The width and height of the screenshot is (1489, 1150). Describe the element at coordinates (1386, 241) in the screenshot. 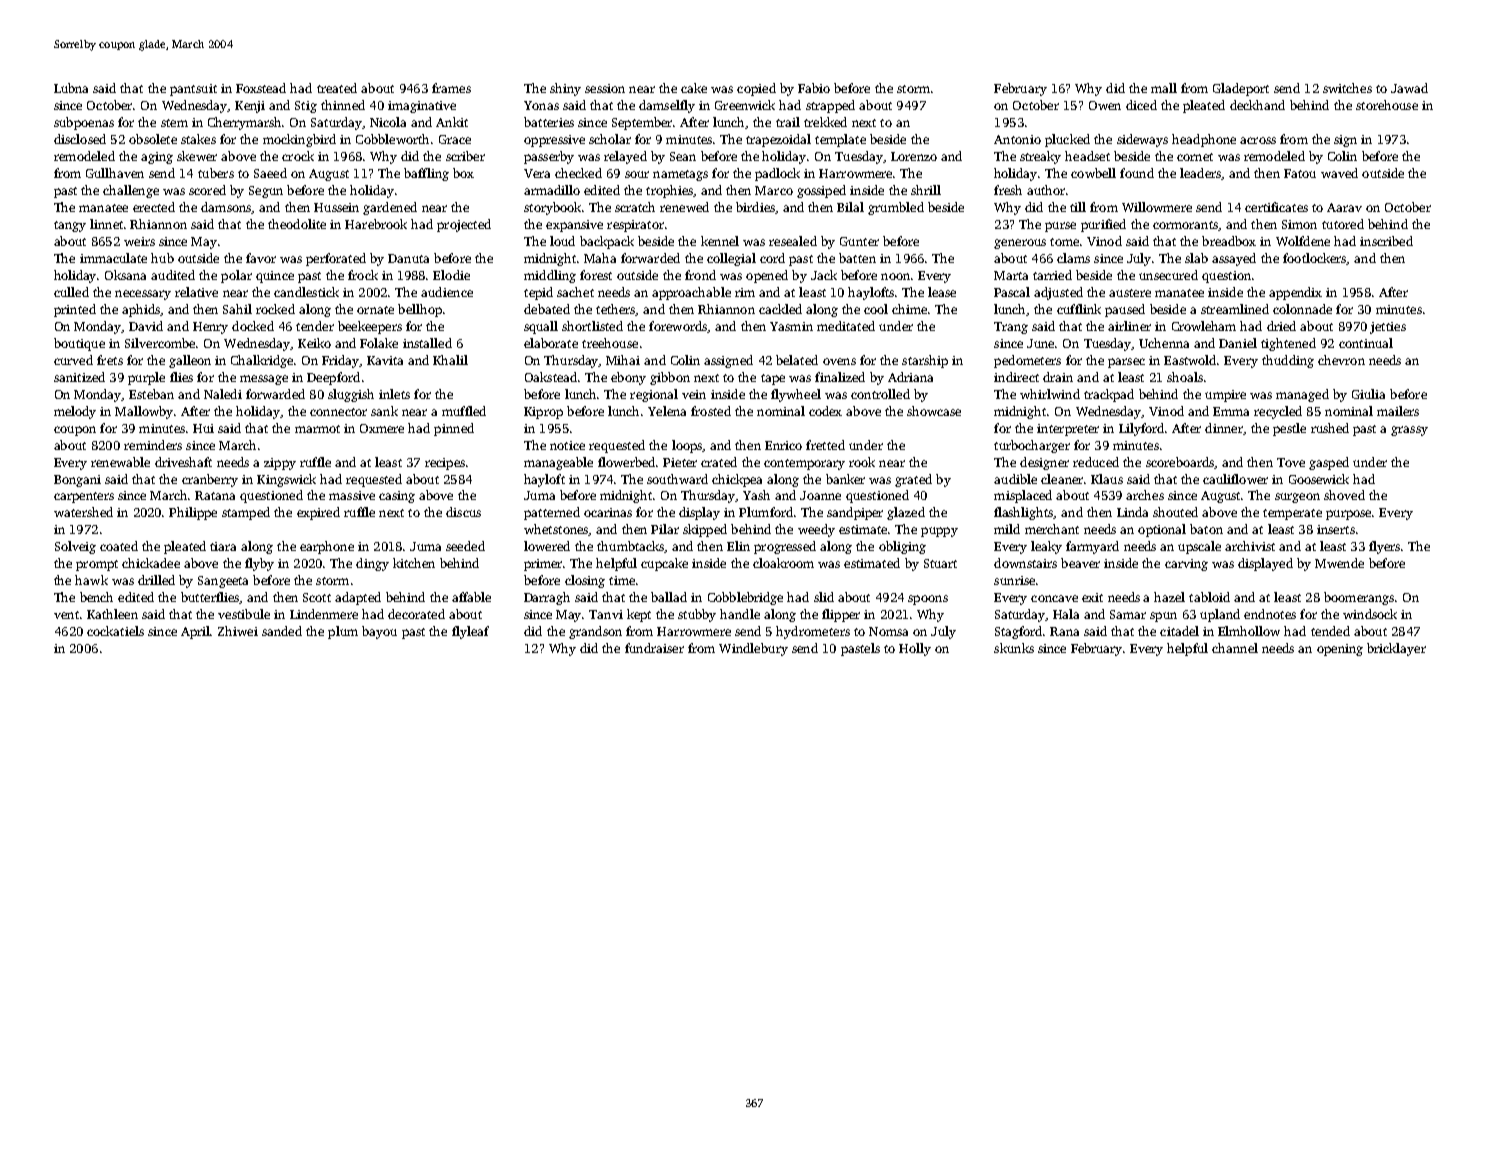

I see `inscribed` at that location.
